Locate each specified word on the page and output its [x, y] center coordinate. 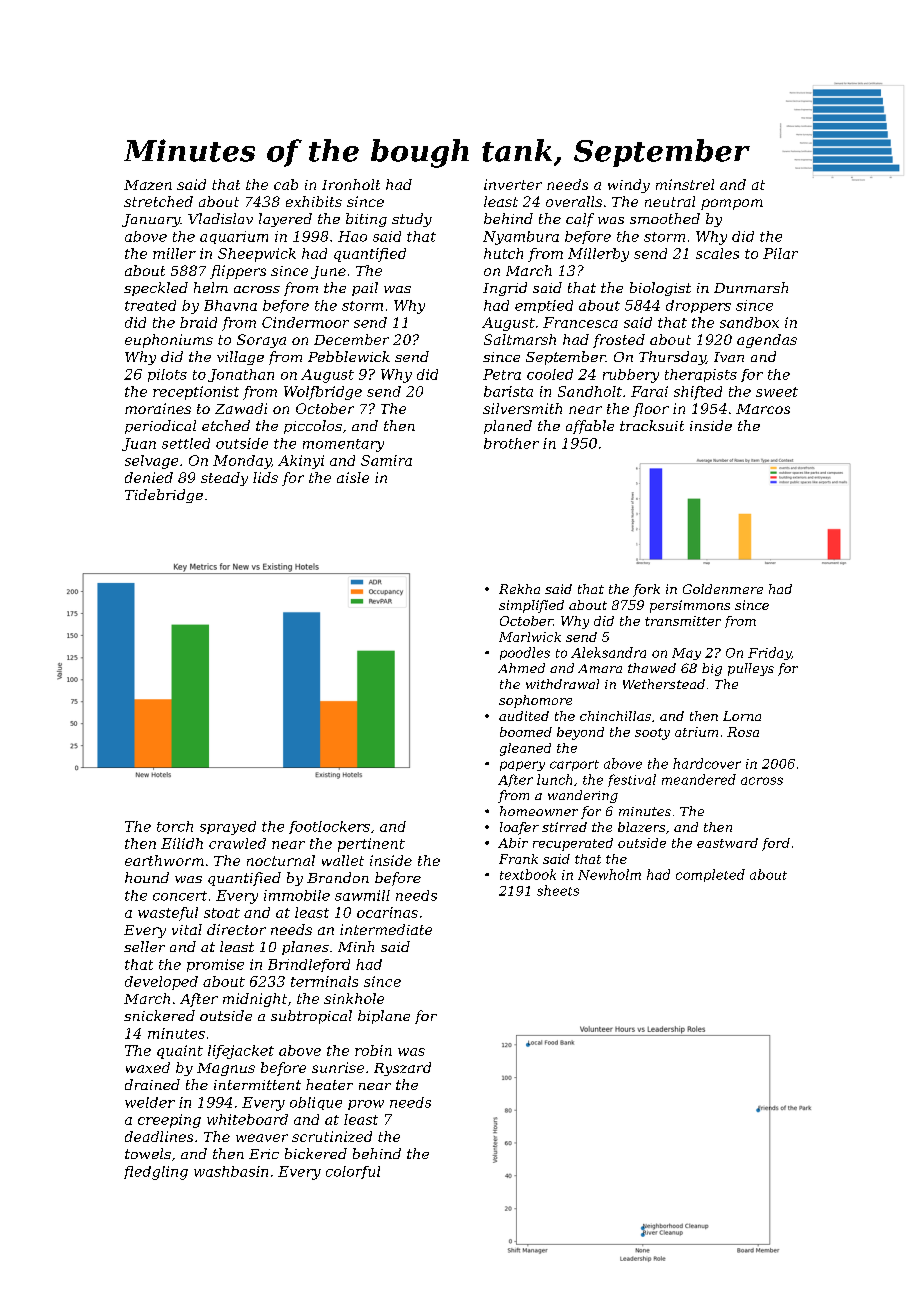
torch [175, 826]
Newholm [609, 874]
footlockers [329, 827]
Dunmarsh [751, 287]
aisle [353, 477]
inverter [513, 184]
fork [646, 590]
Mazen [148, 185]
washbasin [231, 1171]
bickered [316, 1153]
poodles [525, 653]
